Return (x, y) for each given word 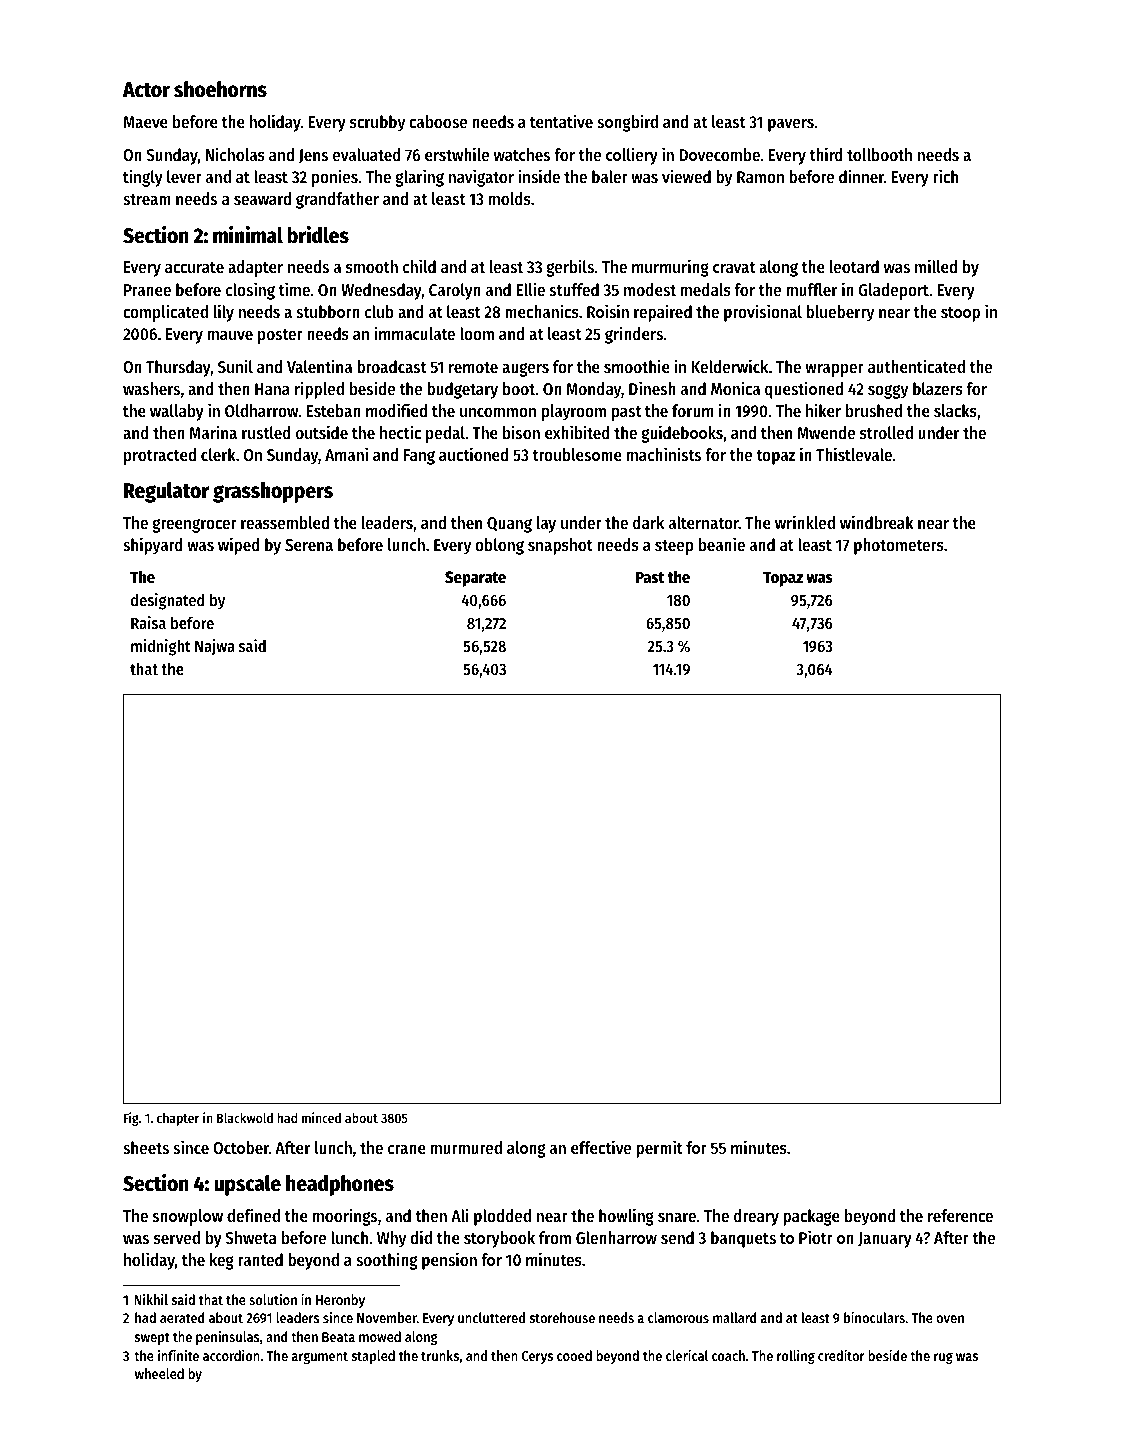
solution (273, 1299)
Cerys (537, 1357)
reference (960, 1215)
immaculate (414, 333)
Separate (475, 579)
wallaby (177, 412)
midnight (161, 647)
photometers (899, 546)
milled (936, 266)
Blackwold (245, 1118)
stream (147, 199)
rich (945, 176)
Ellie (530, 289)
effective (601, 1147)
